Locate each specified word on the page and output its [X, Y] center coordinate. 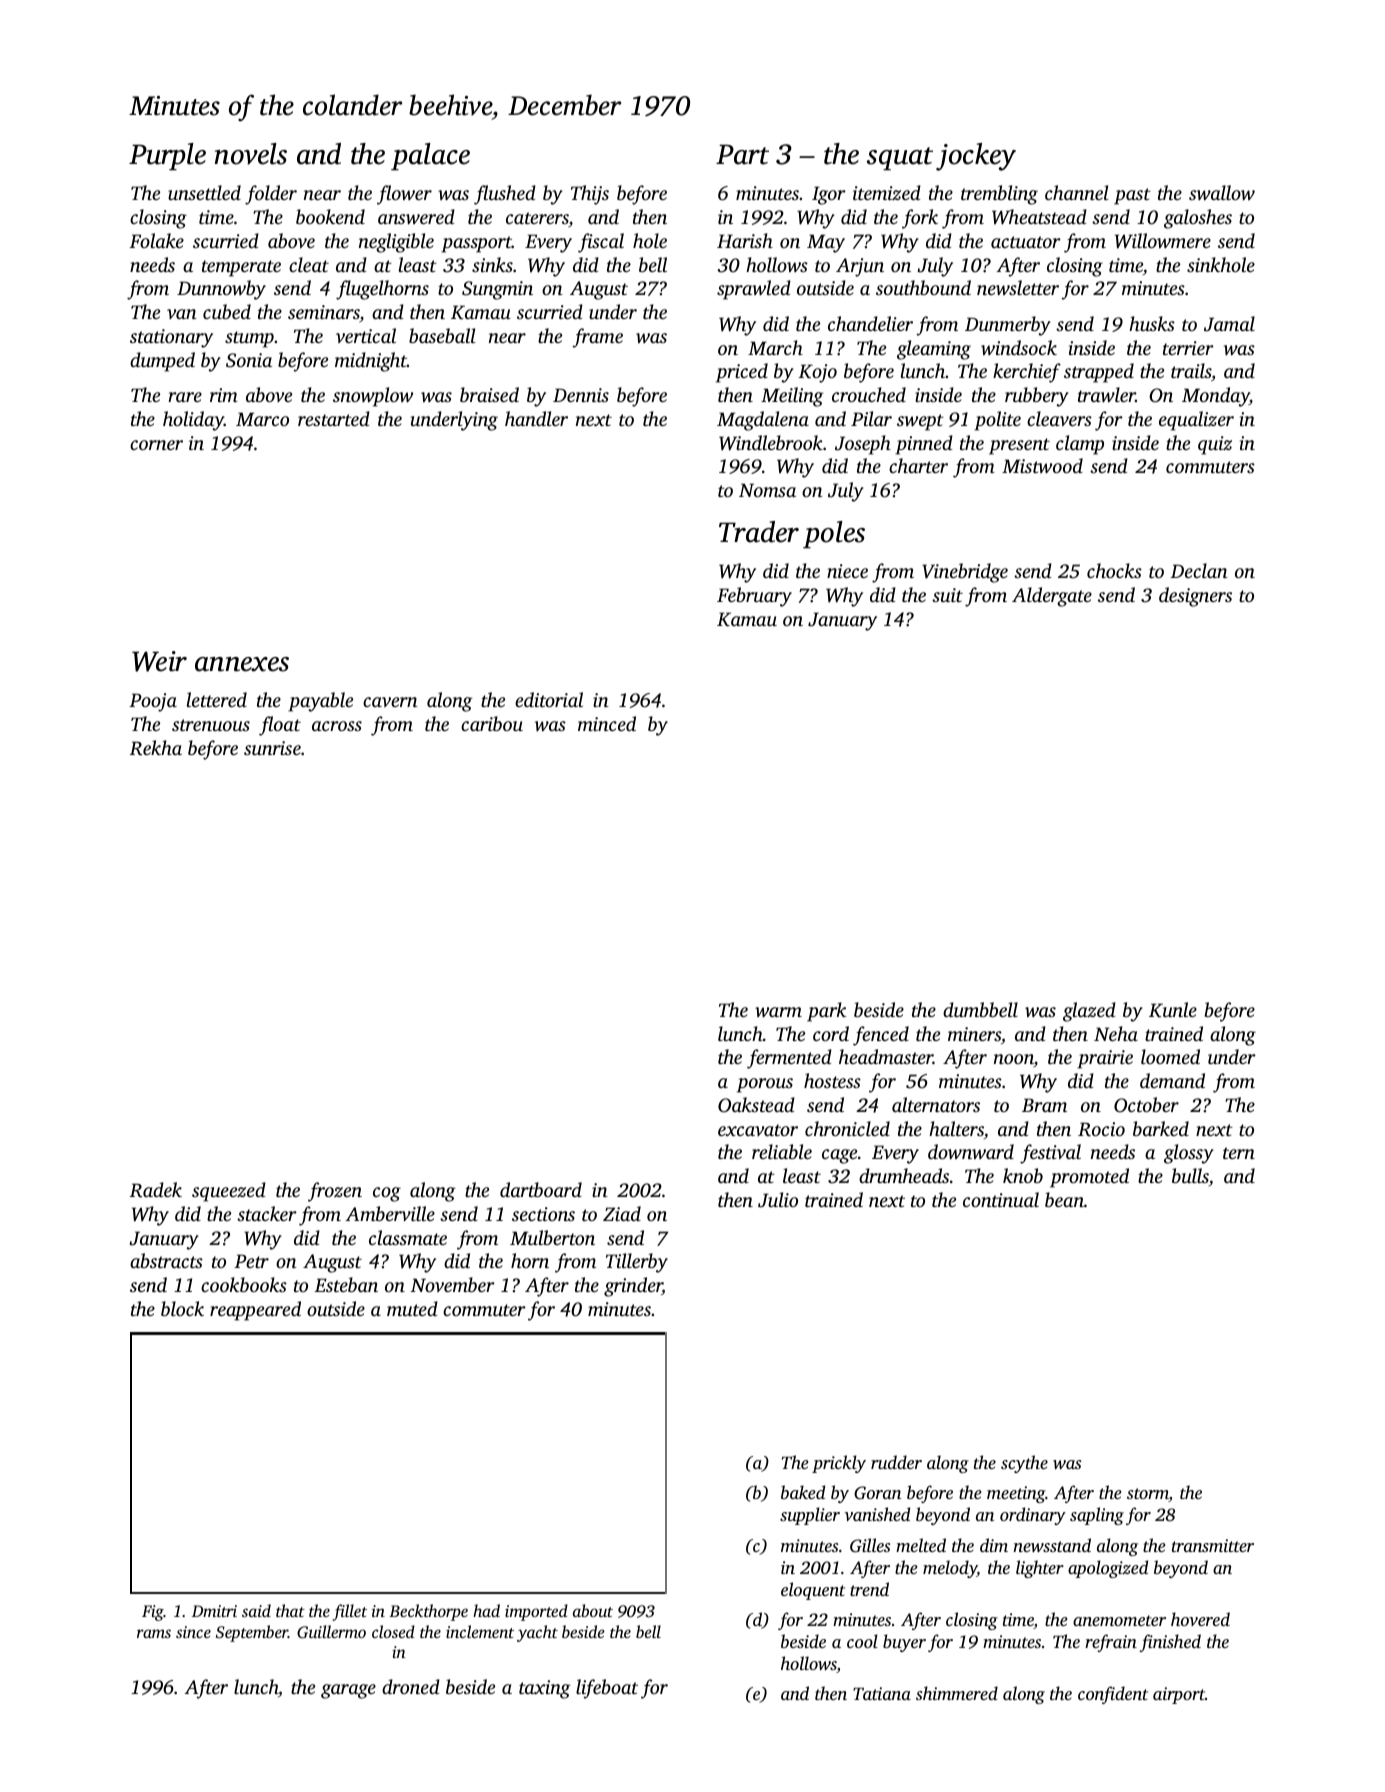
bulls [1190, 1175]
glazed [1089, 1012]
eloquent [813, 1591]
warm [778, 1012]
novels [251, 154]
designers [1195, 597]
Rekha [156, 748]
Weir [159, 661]
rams [154, 1633]
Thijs [590, 195]
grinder [633, 1287]
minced [607, 723]
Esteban [346, 1284]
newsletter [1018, 288]
